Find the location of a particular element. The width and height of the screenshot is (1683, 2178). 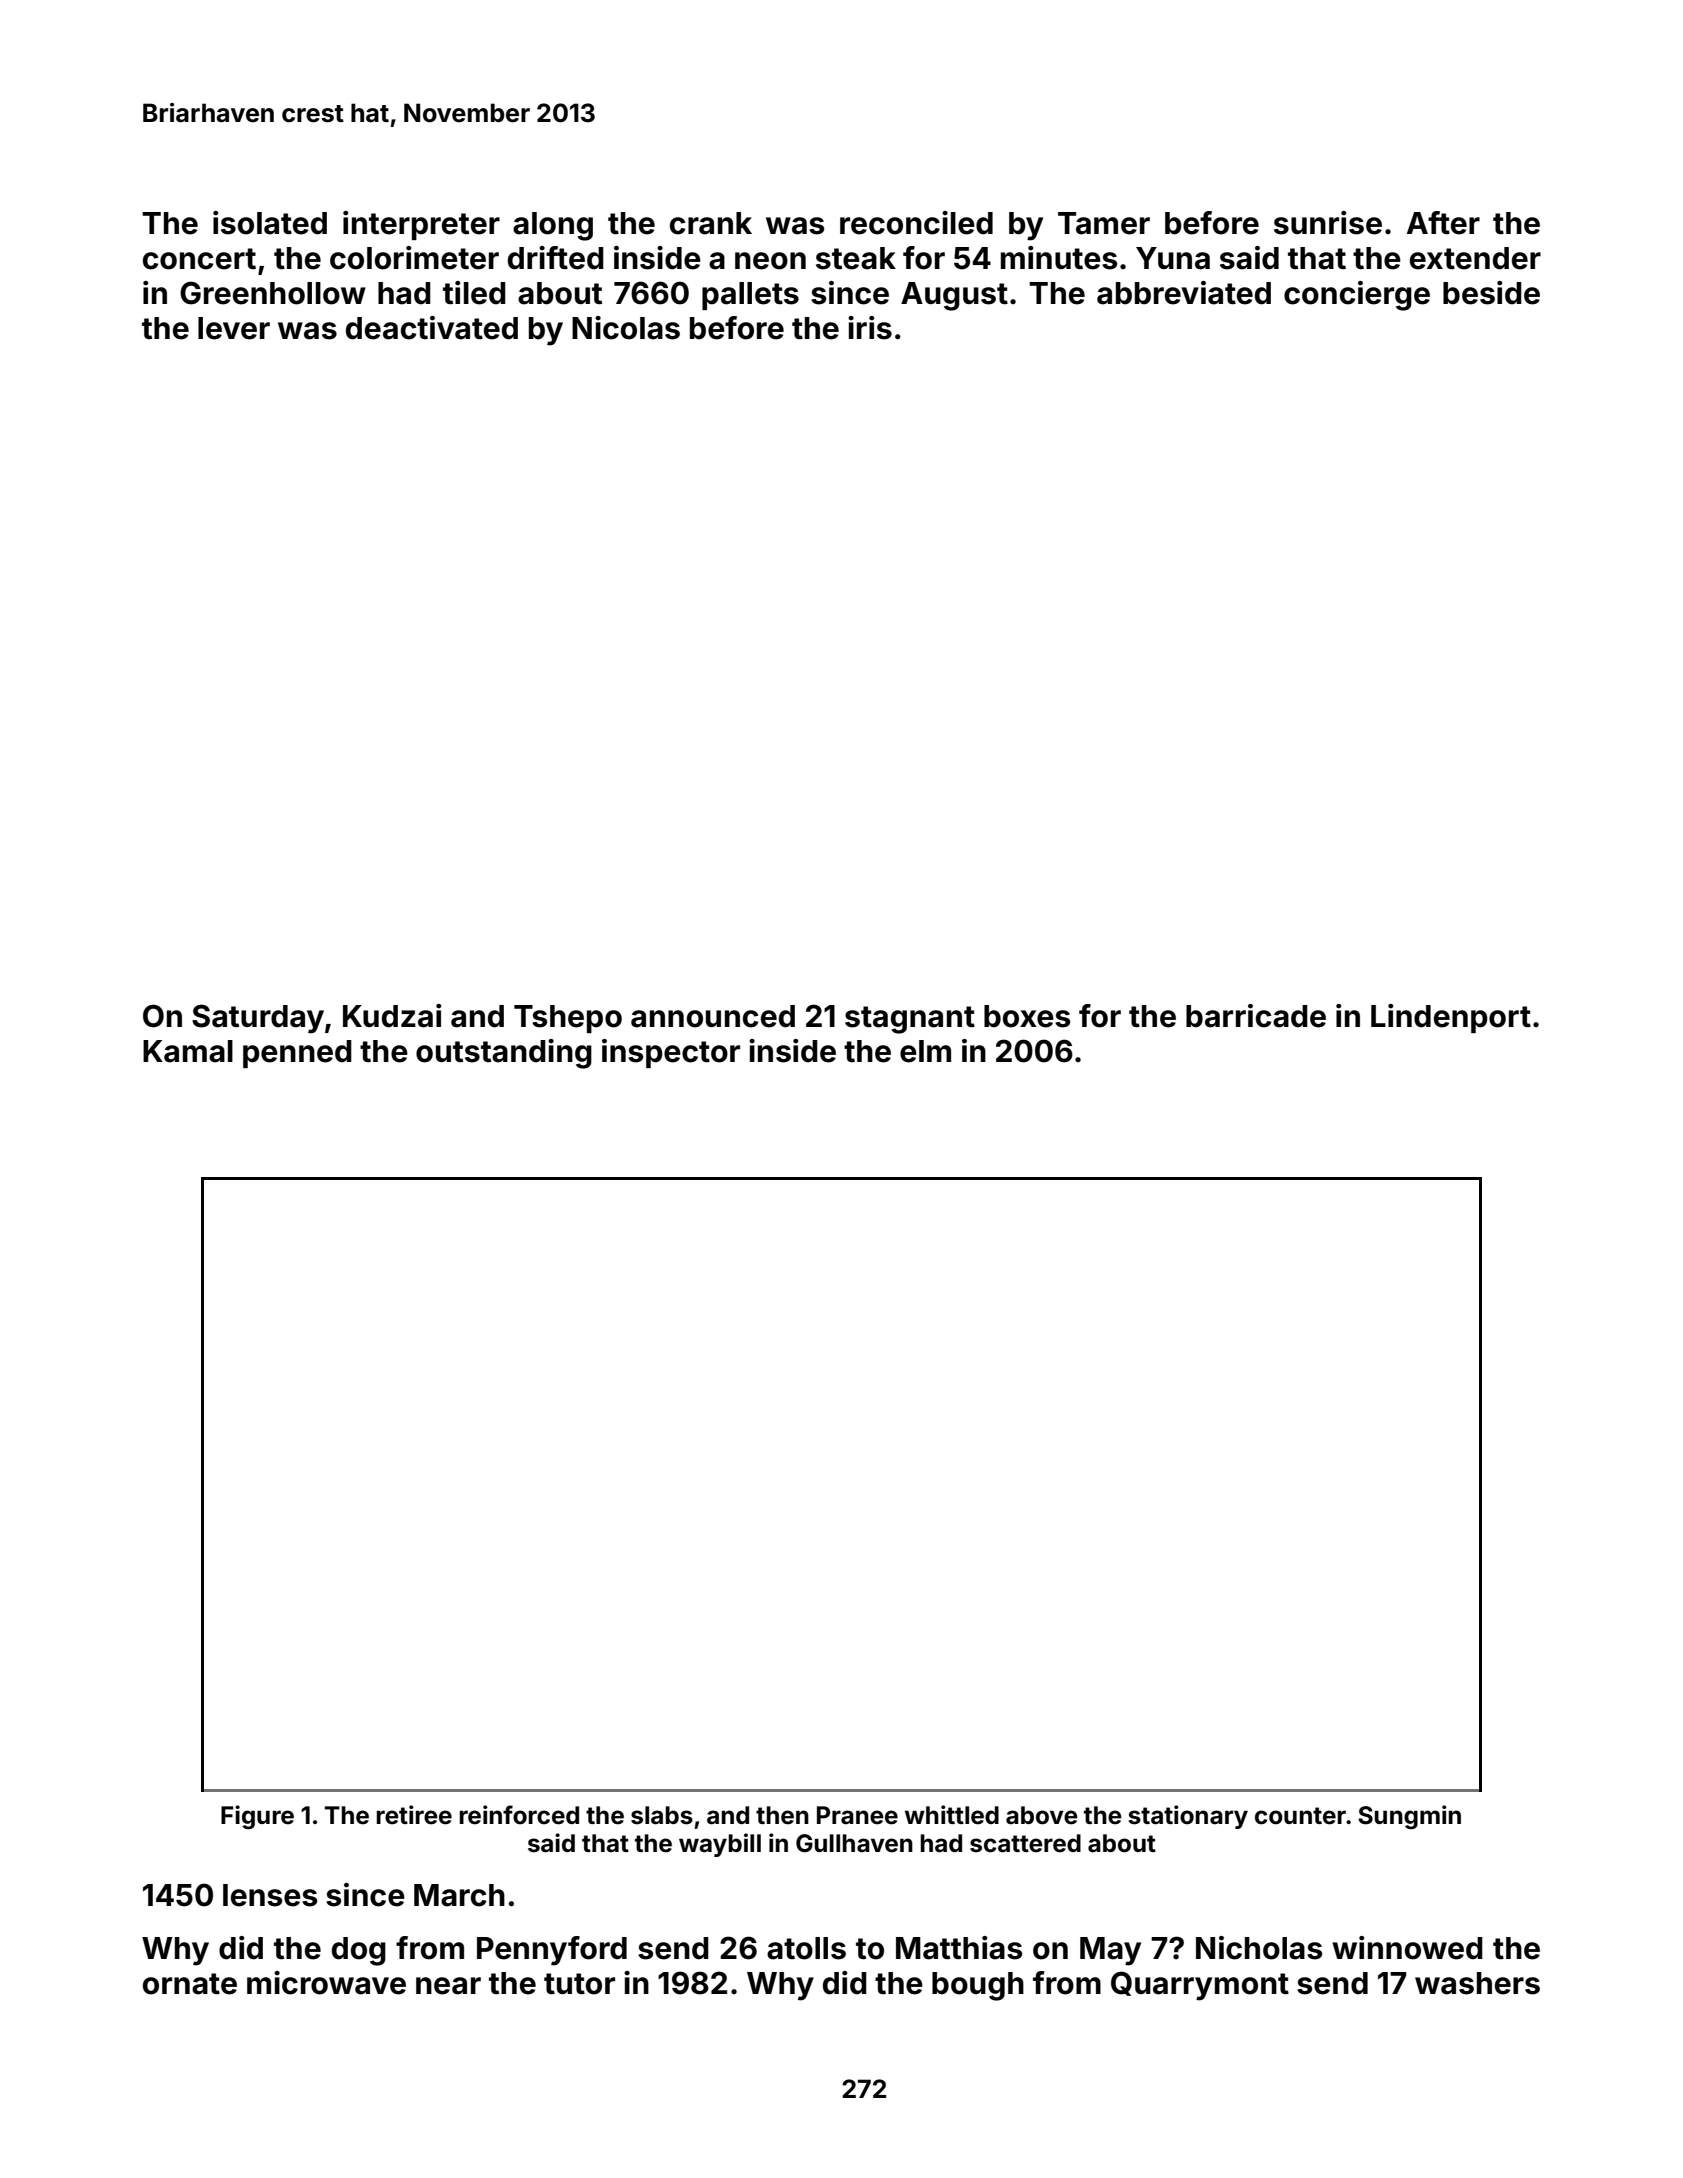

Kamal is located at coordinates (188, 1051).
